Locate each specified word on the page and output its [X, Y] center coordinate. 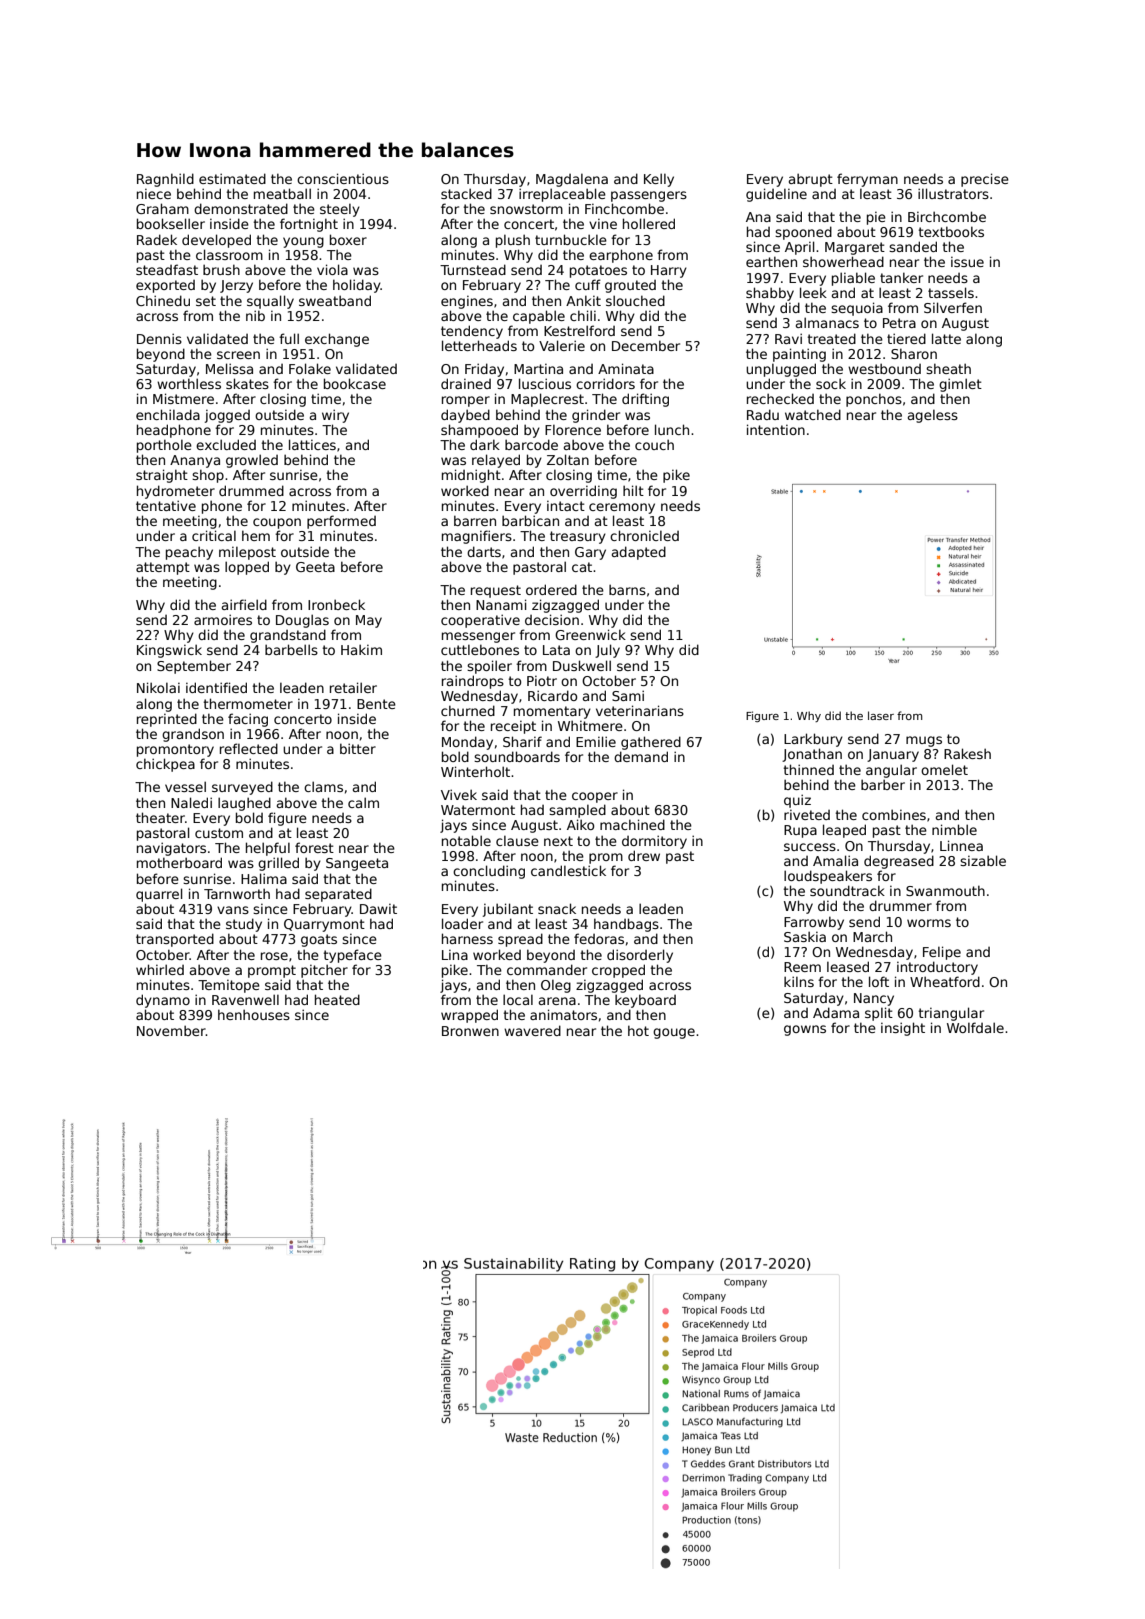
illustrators [953, 193]
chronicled [644, 535]
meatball [282, 193]
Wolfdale [975, 1027]
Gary [590, 553]
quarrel [159, 895]
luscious [545, 383]
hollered [649, 223]
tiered [906, 338]
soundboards [517, 756]
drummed [251, 490]
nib [255, 315]
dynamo [163, 1001]
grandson [193, 735]
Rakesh [967, 753]
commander [547, 969]
